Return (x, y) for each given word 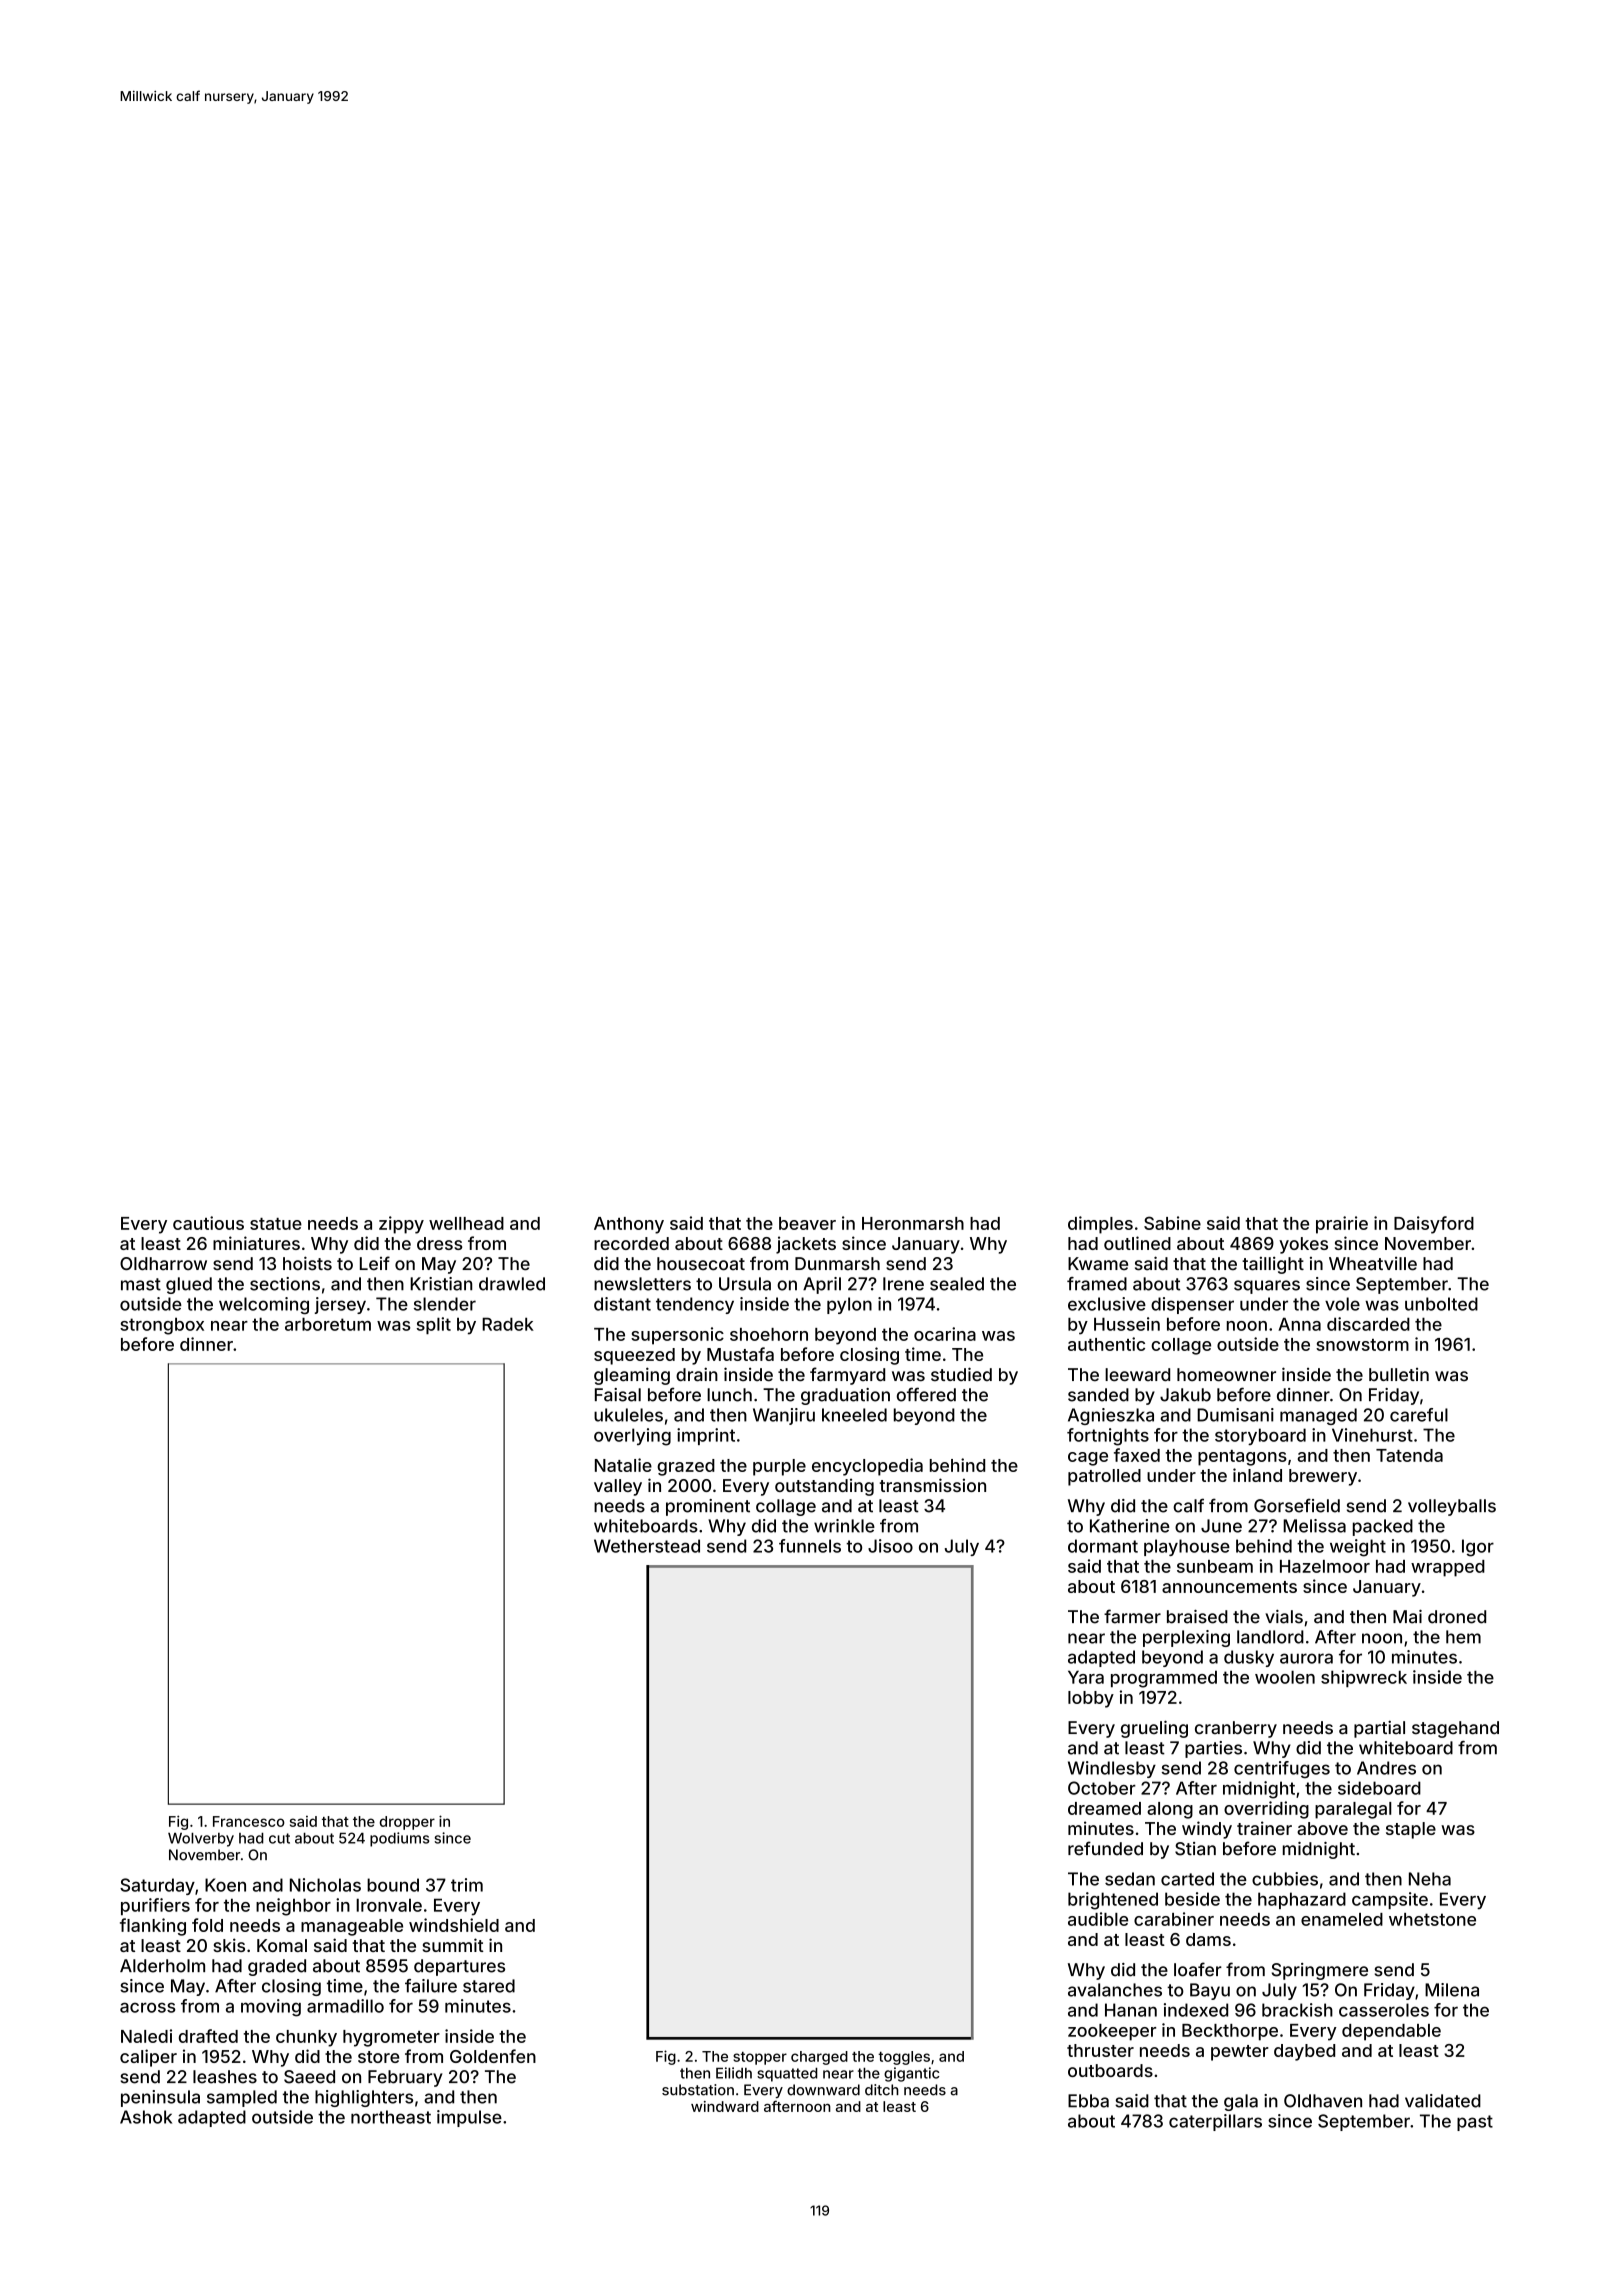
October (1102, 1788)
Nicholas (325, 1885)
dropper (407, 1823)
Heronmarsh (913, 1223)
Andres (1386, 1768)
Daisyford (1434, 1225)
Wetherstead (647, 1546)
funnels (810, 1546)
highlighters (364, 2098)
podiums (399, 1839)
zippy (401, 1225)
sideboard (1379, 1788)
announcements (1229, 1587)
